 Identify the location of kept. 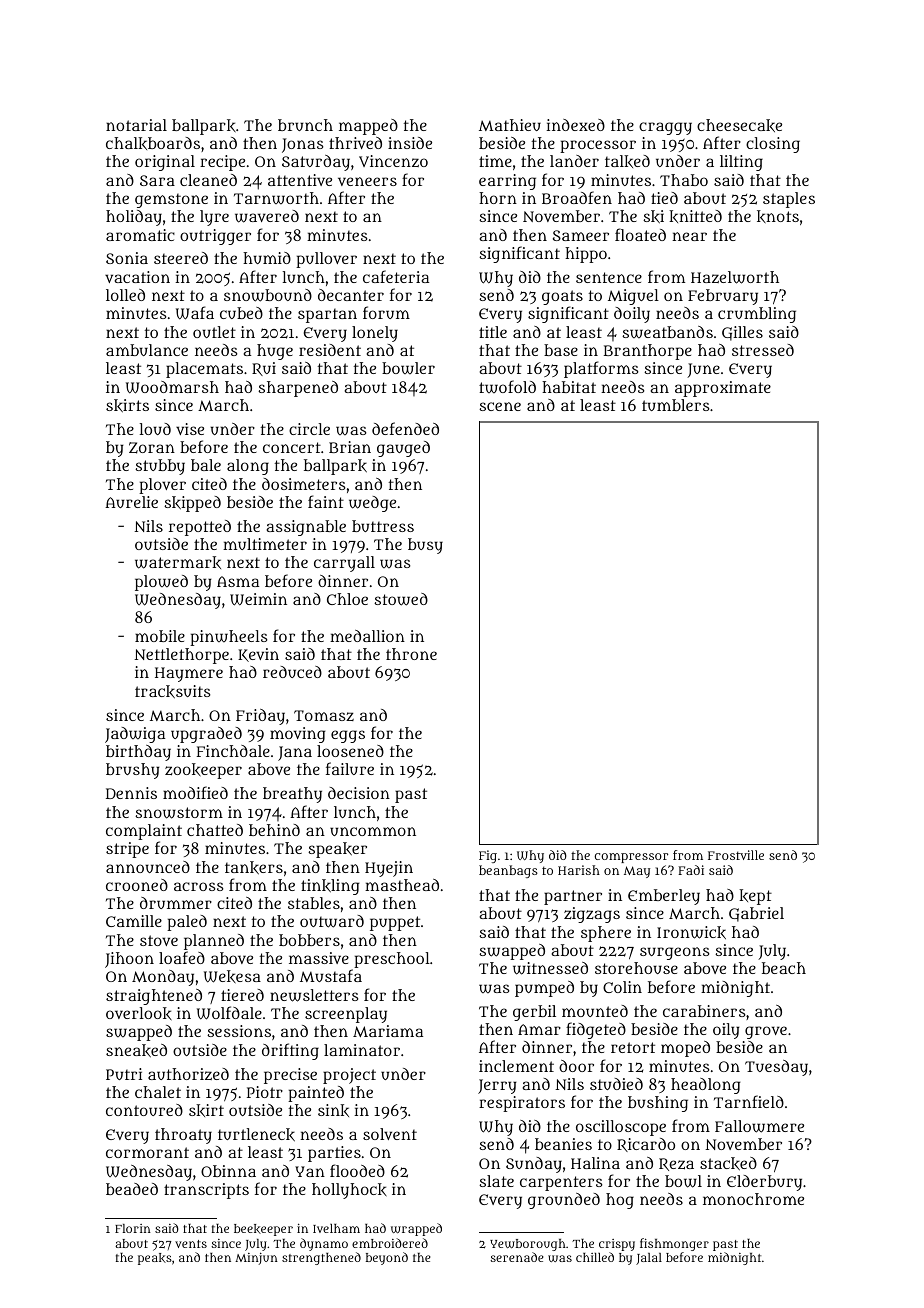
(755, 897).
